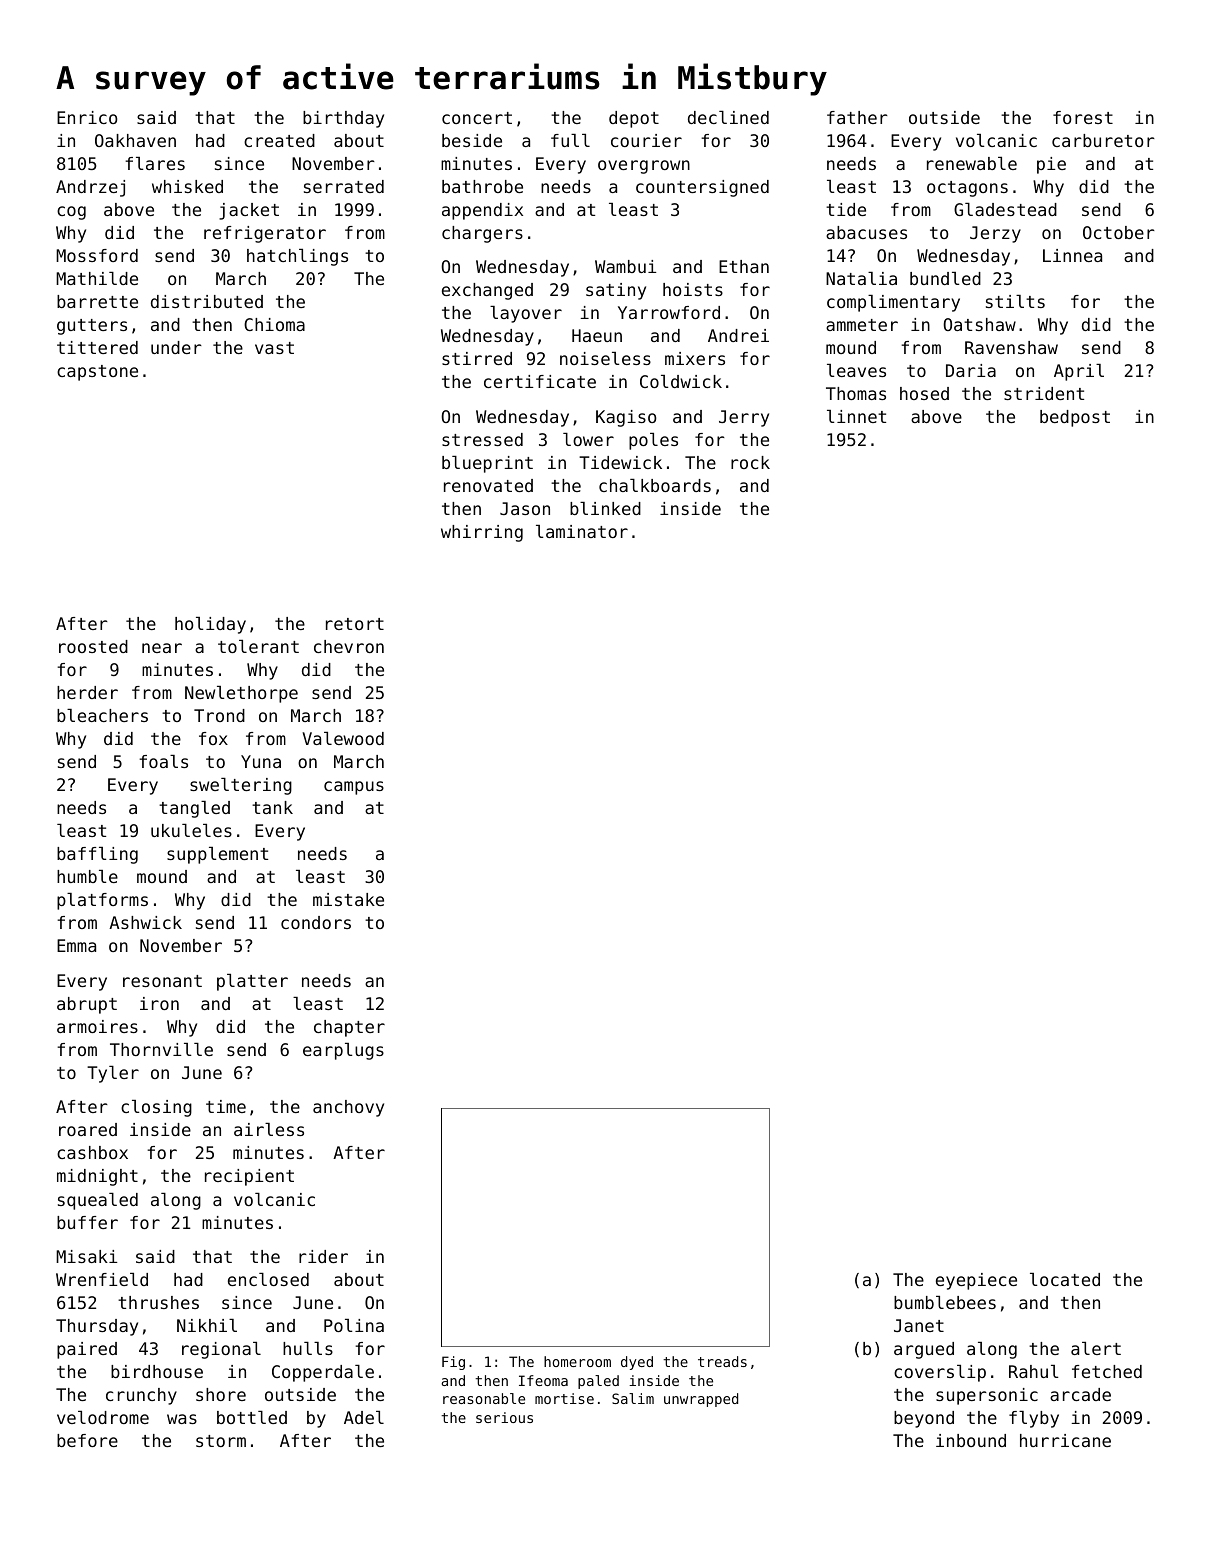  Describe the element at coordinates (504, 1417) in the document. I see `serious` at that location.
